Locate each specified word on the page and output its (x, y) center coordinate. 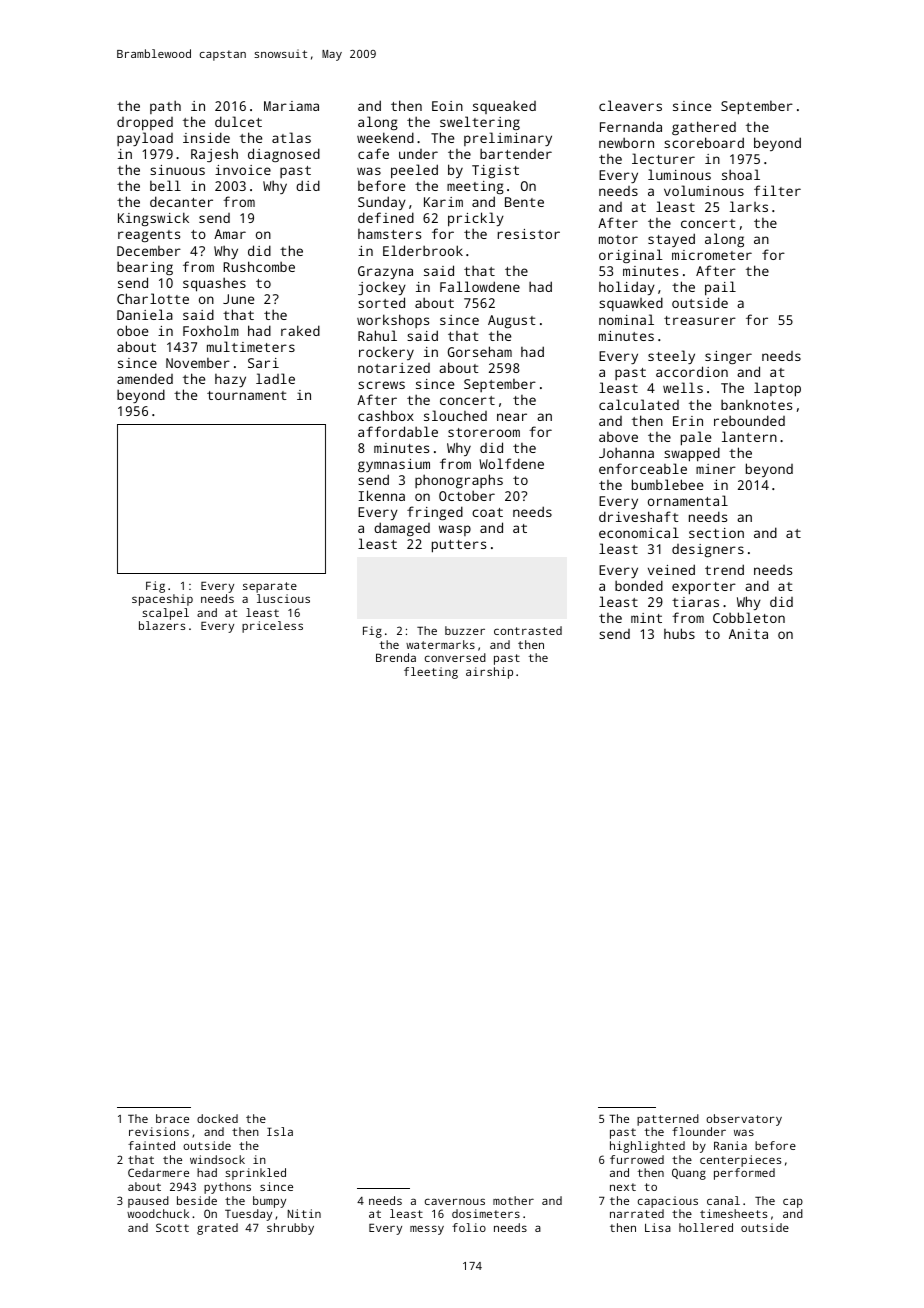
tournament (246, 395)
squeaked (504, 107)
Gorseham (480, 351)
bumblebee (667, 484)
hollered (706, 1227)
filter (777, 190)
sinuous (177, 170)
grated (217, 1229)
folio (469, 1227)
